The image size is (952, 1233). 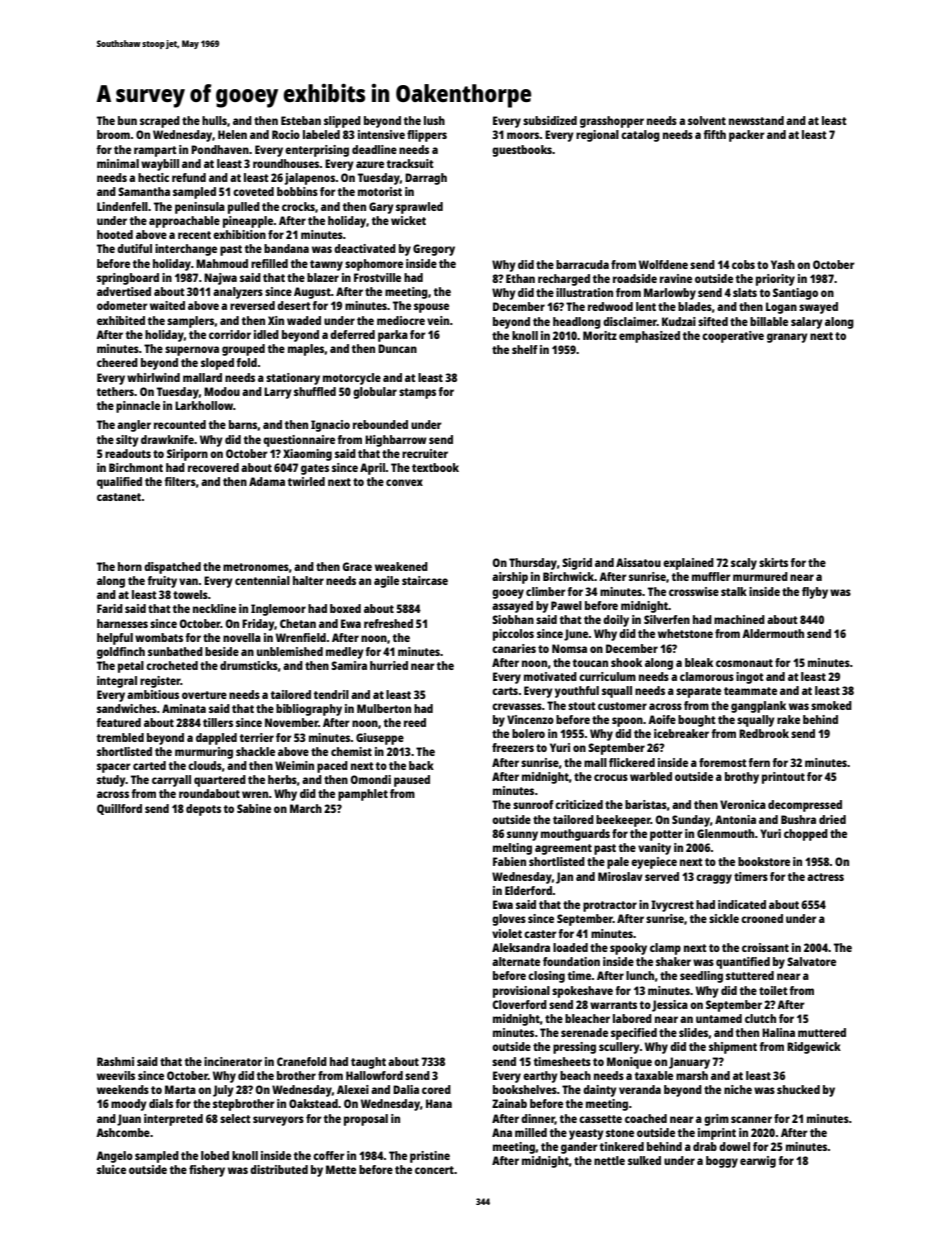 What do you see at coordinates (787, 338) in the image?
I see `granary` at bounding box center [787, 338].
